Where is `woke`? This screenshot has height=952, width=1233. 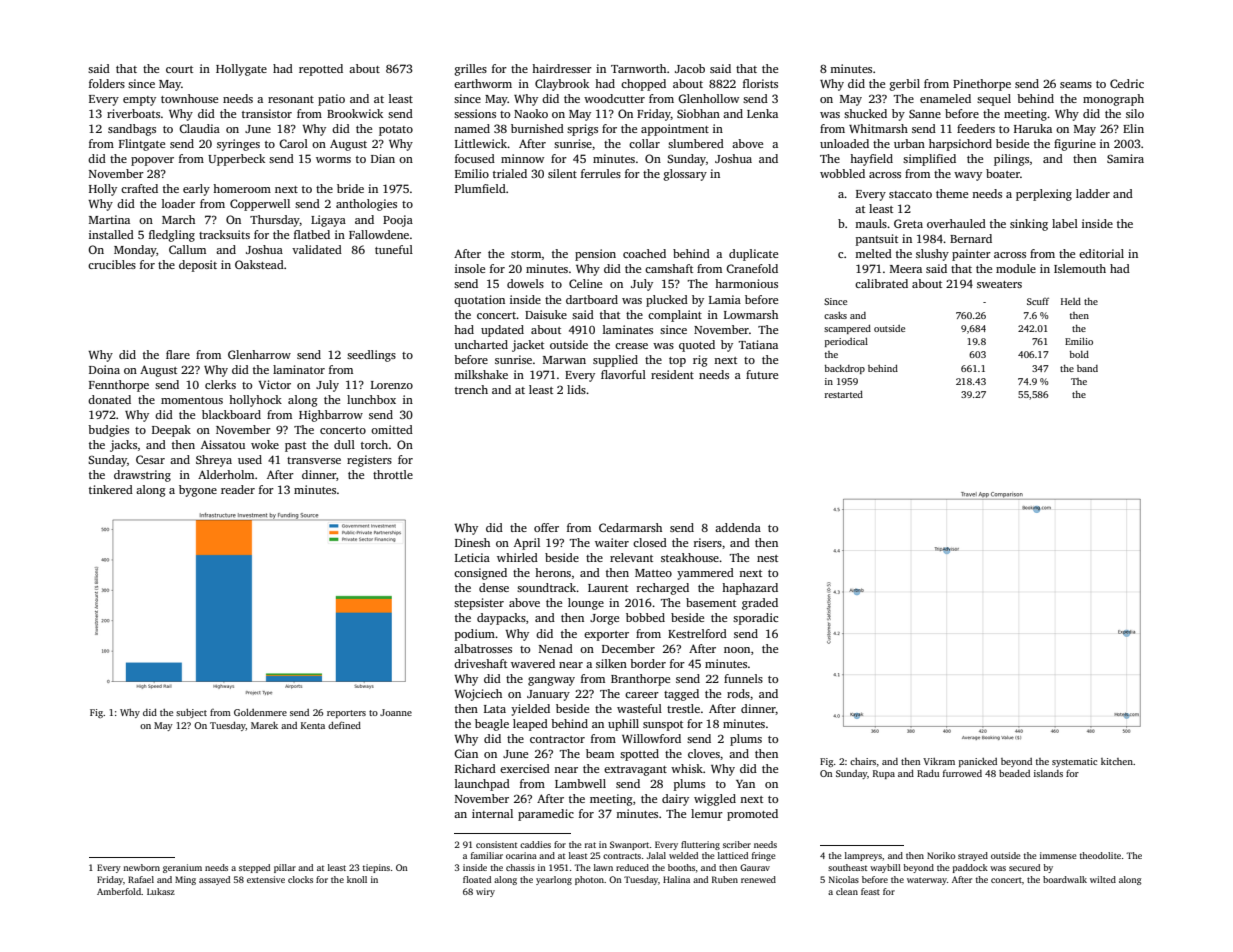 woke is located at coordinates (265, 444).
